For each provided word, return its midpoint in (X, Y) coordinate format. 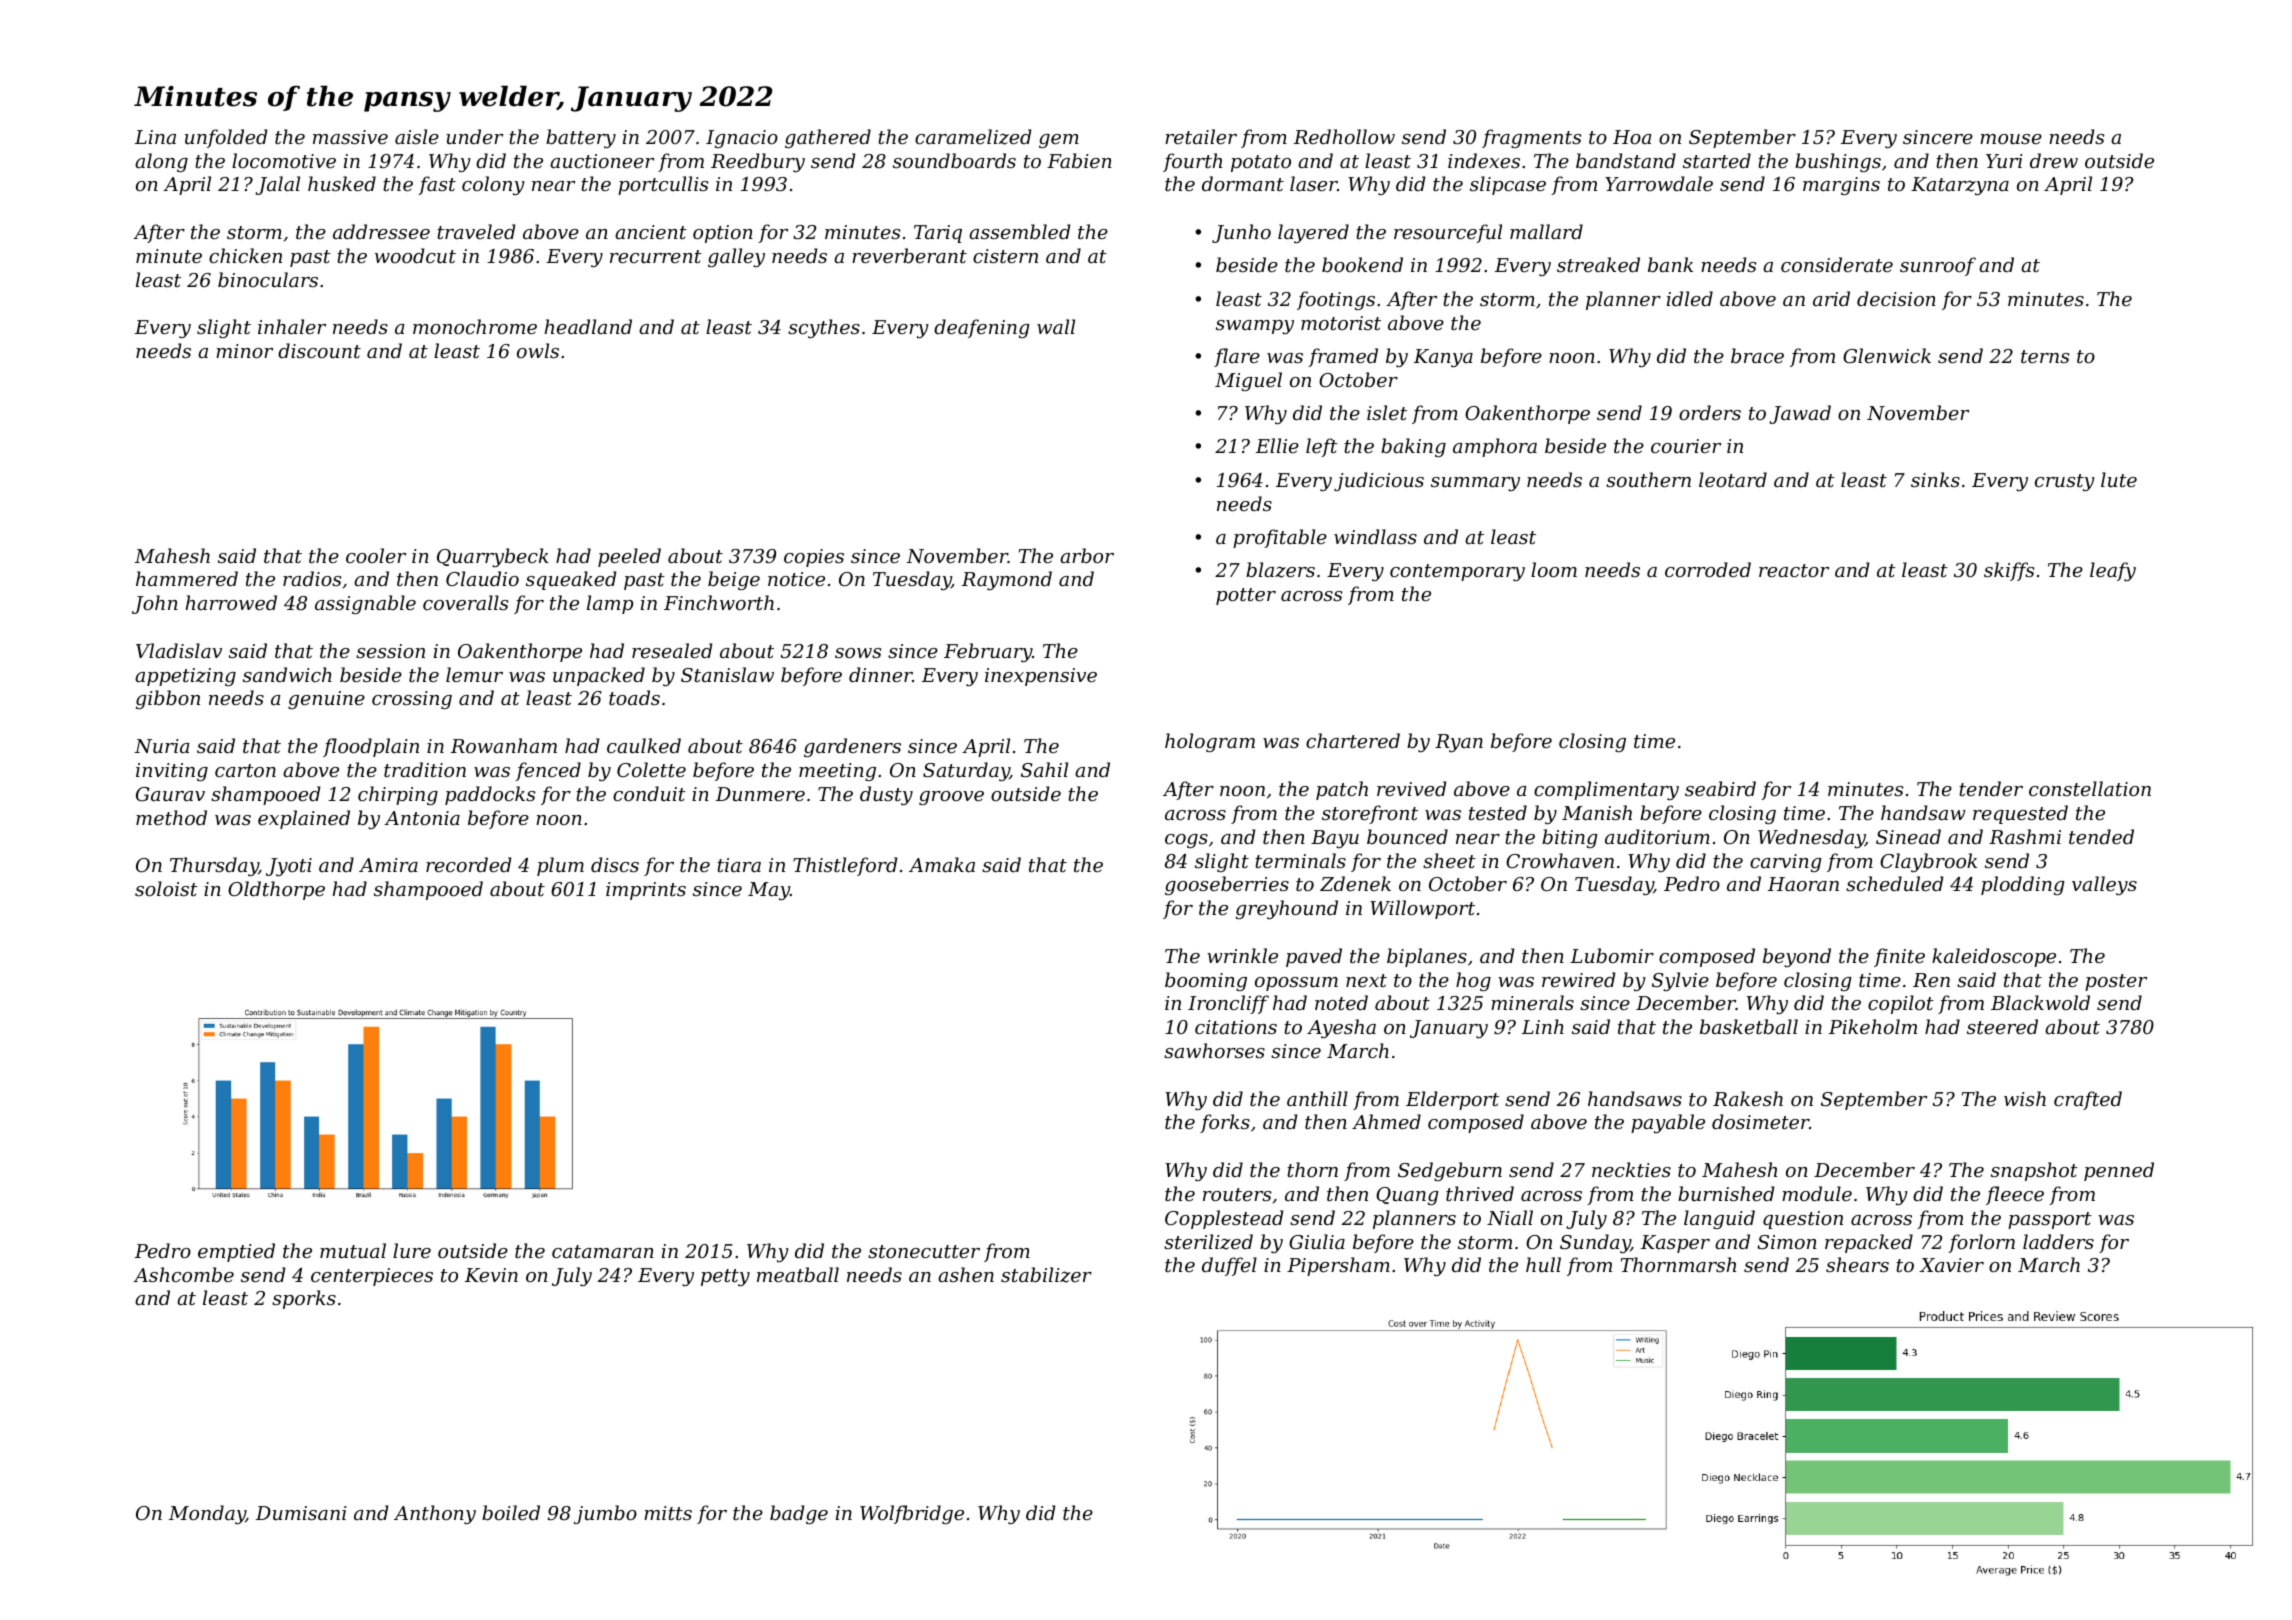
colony (493, 185)
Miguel (1248, 381)
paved (1314, 957)
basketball (1749, 1026)
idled (1690, 298)
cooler (376, 555)
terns (2045, 356)
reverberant (909, 255)
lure (412, 1250)
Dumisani (301, 1513)
